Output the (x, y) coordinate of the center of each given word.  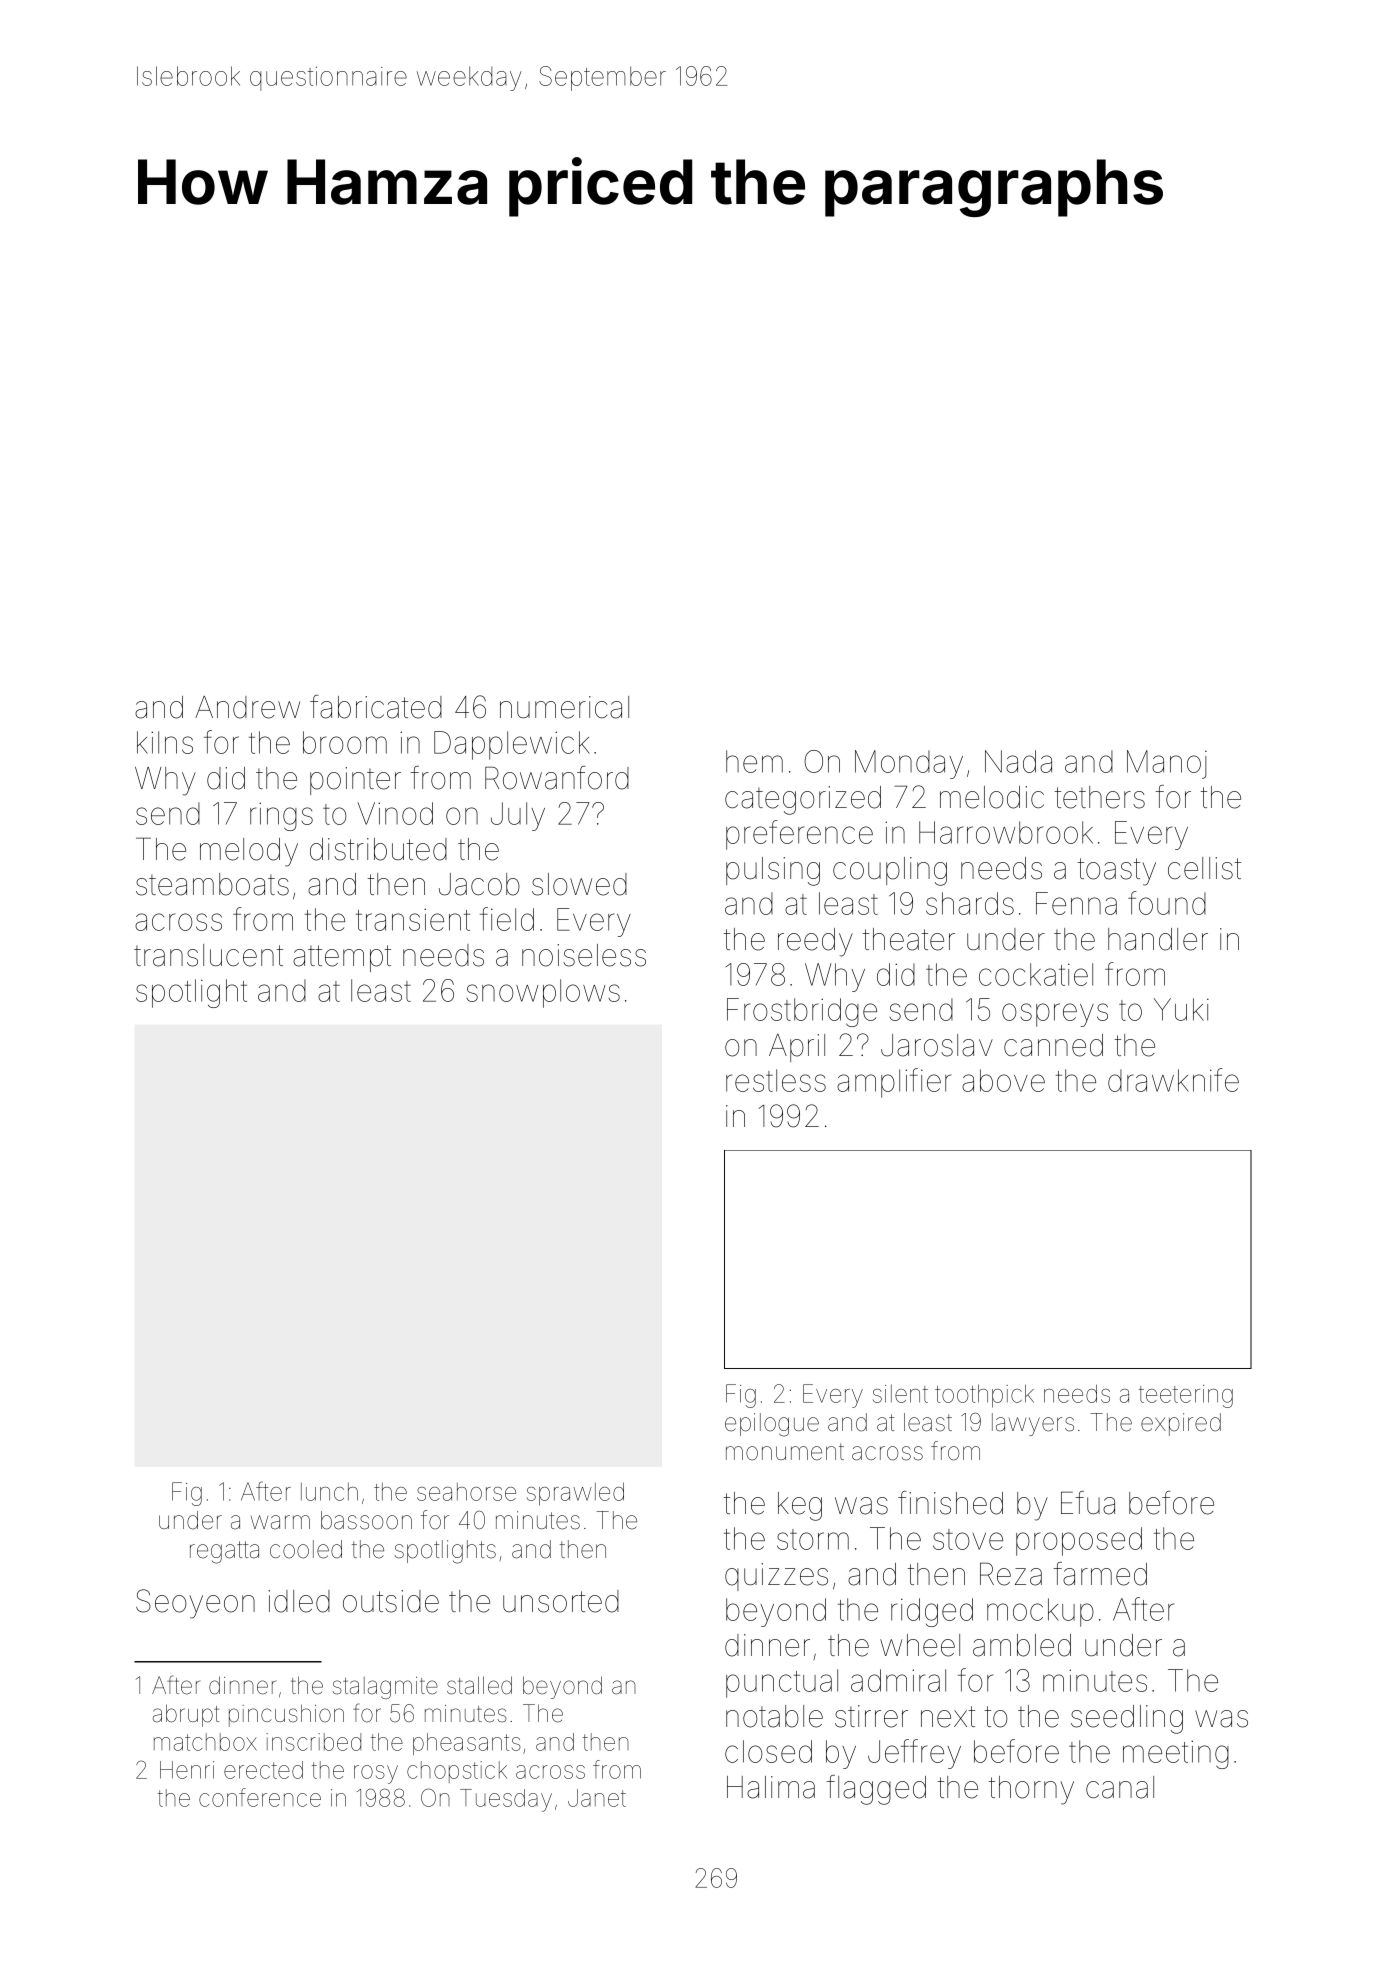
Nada (1018, 761)
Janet (597, 1798)
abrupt (186, 1715)
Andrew (247, 707)
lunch (329, 1492)
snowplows (543, 993)
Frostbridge (802, 1012)
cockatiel (1036, 974)
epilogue (772, 1425)
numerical (564, 707)
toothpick (984, 1396)
